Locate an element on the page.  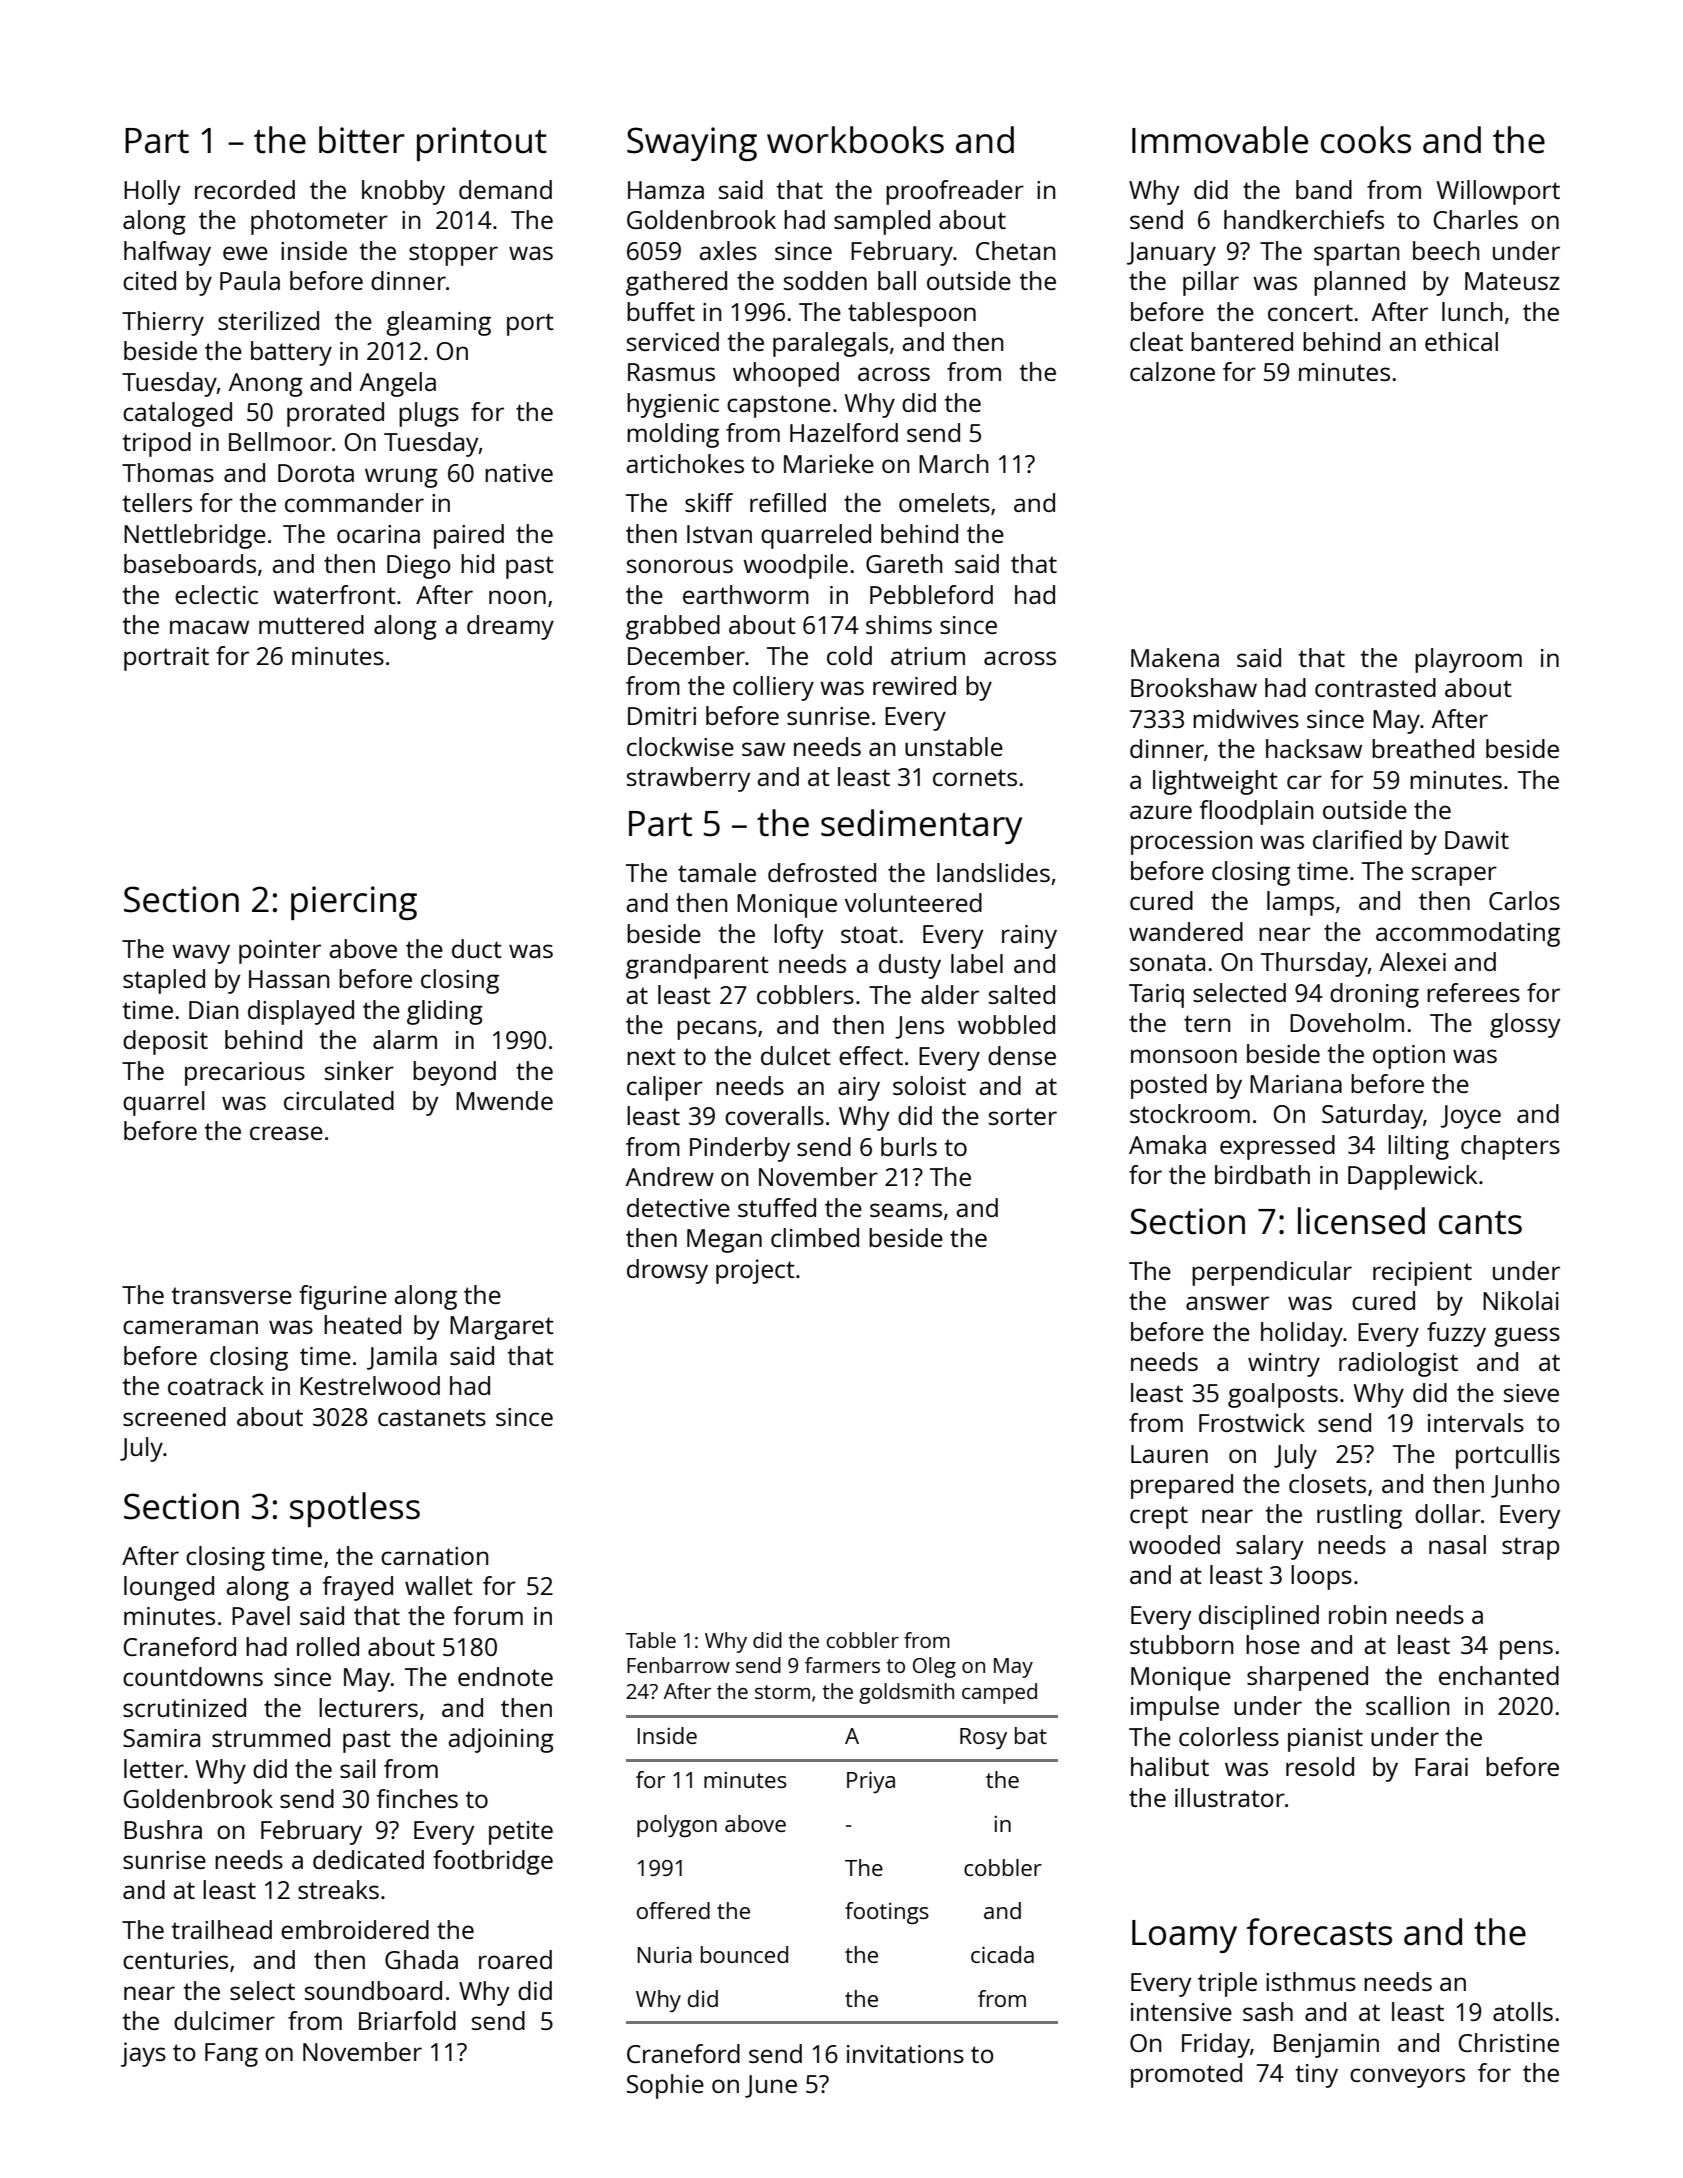
Andrew is located at coordinates (670, 1176).
